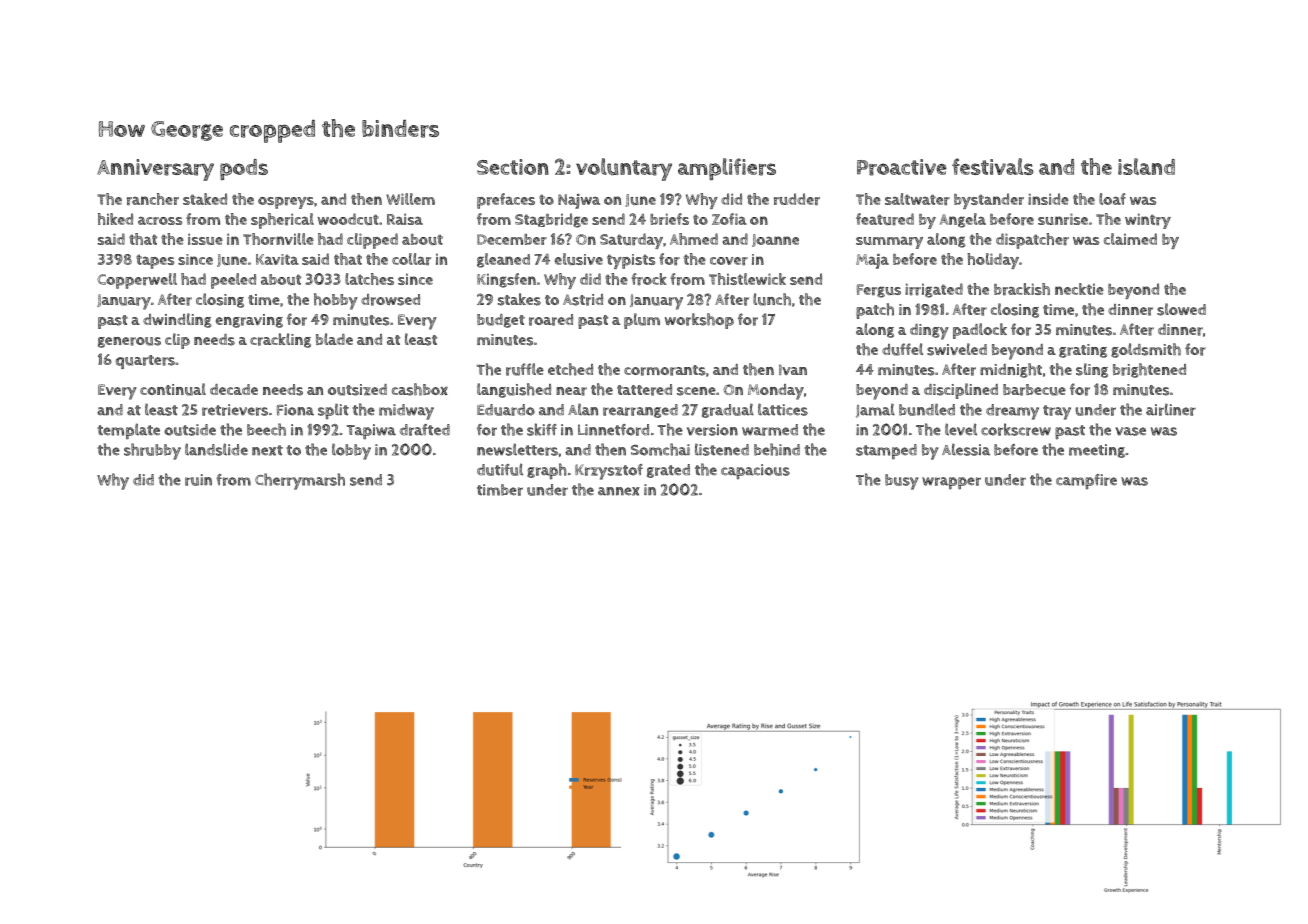 Image resolution: width=1308 pixels, height=924 pixels. What do you see at coordinates (155, 170) in the screenshot?
I see `Anniversary` at bounding box center [155, 170].
